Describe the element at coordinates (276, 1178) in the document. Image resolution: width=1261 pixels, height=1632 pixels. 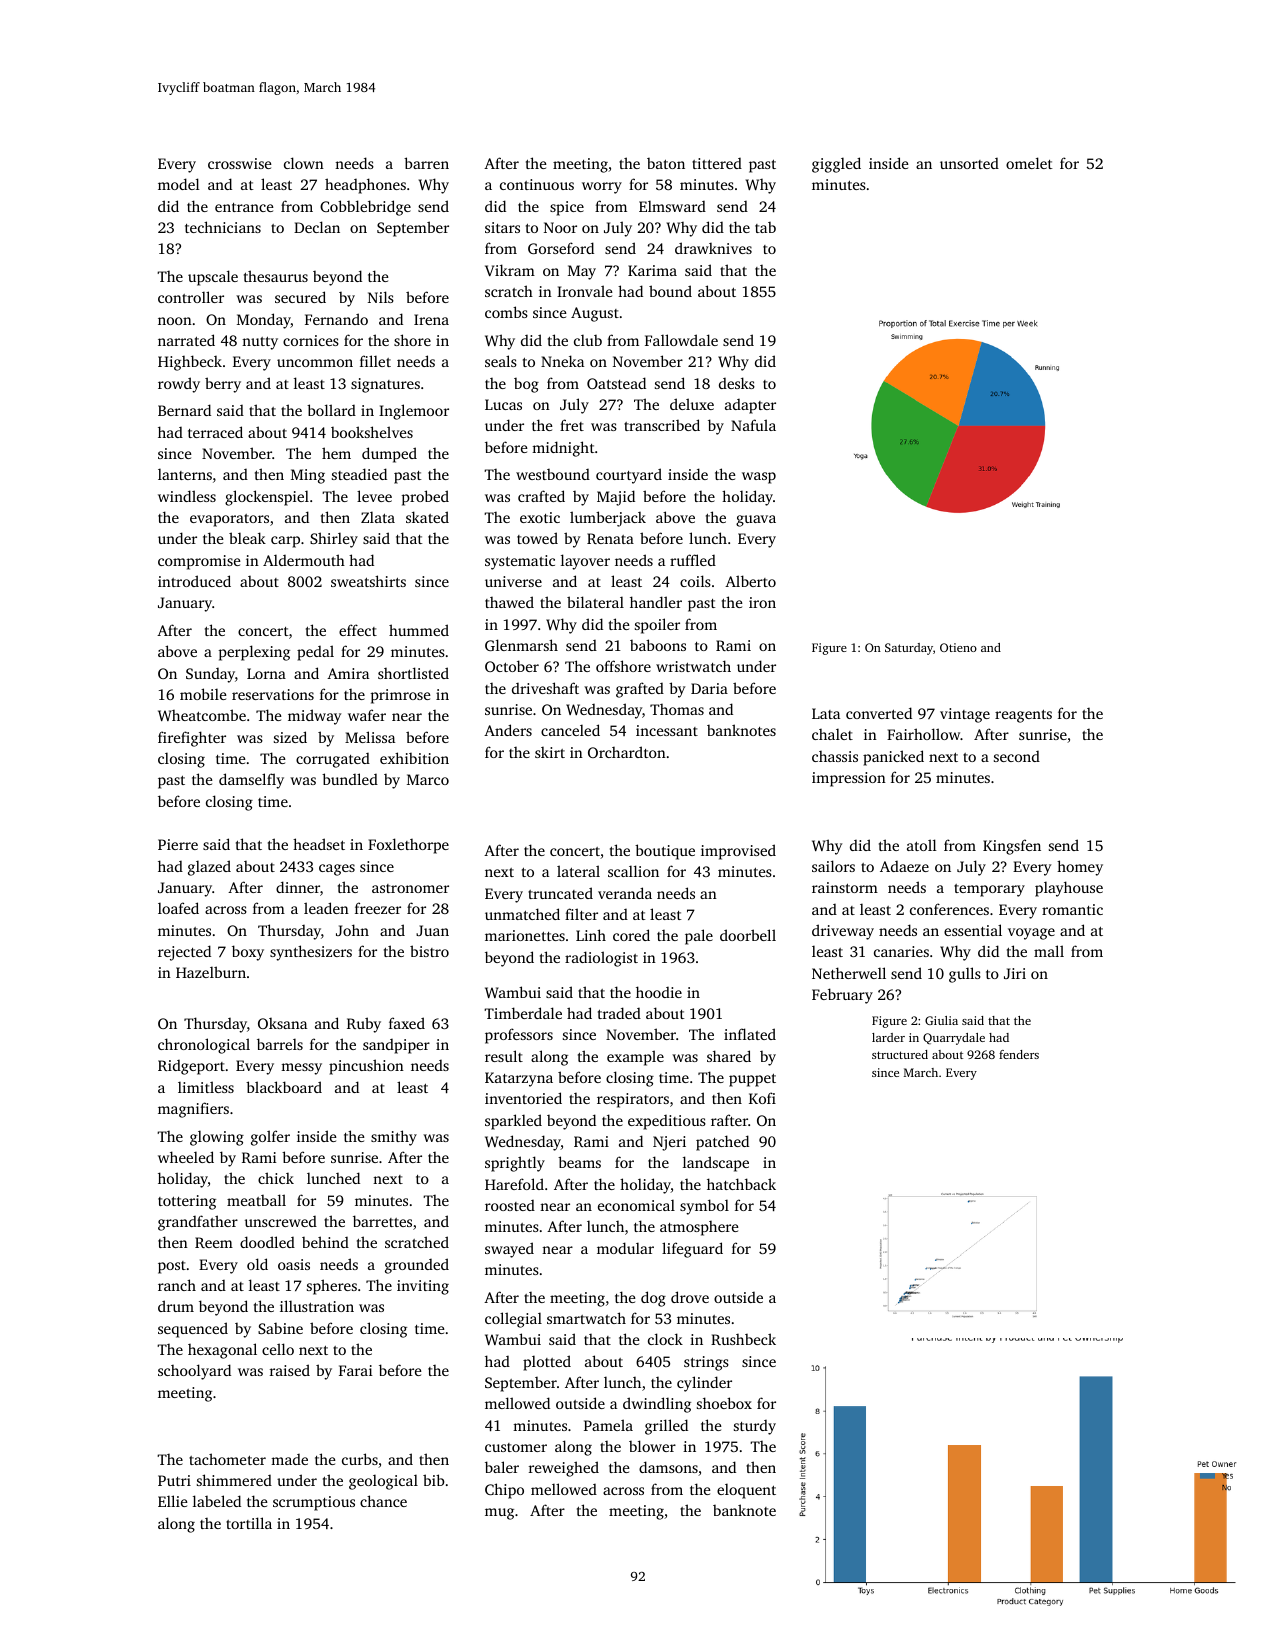
I see `chick` at that location.
